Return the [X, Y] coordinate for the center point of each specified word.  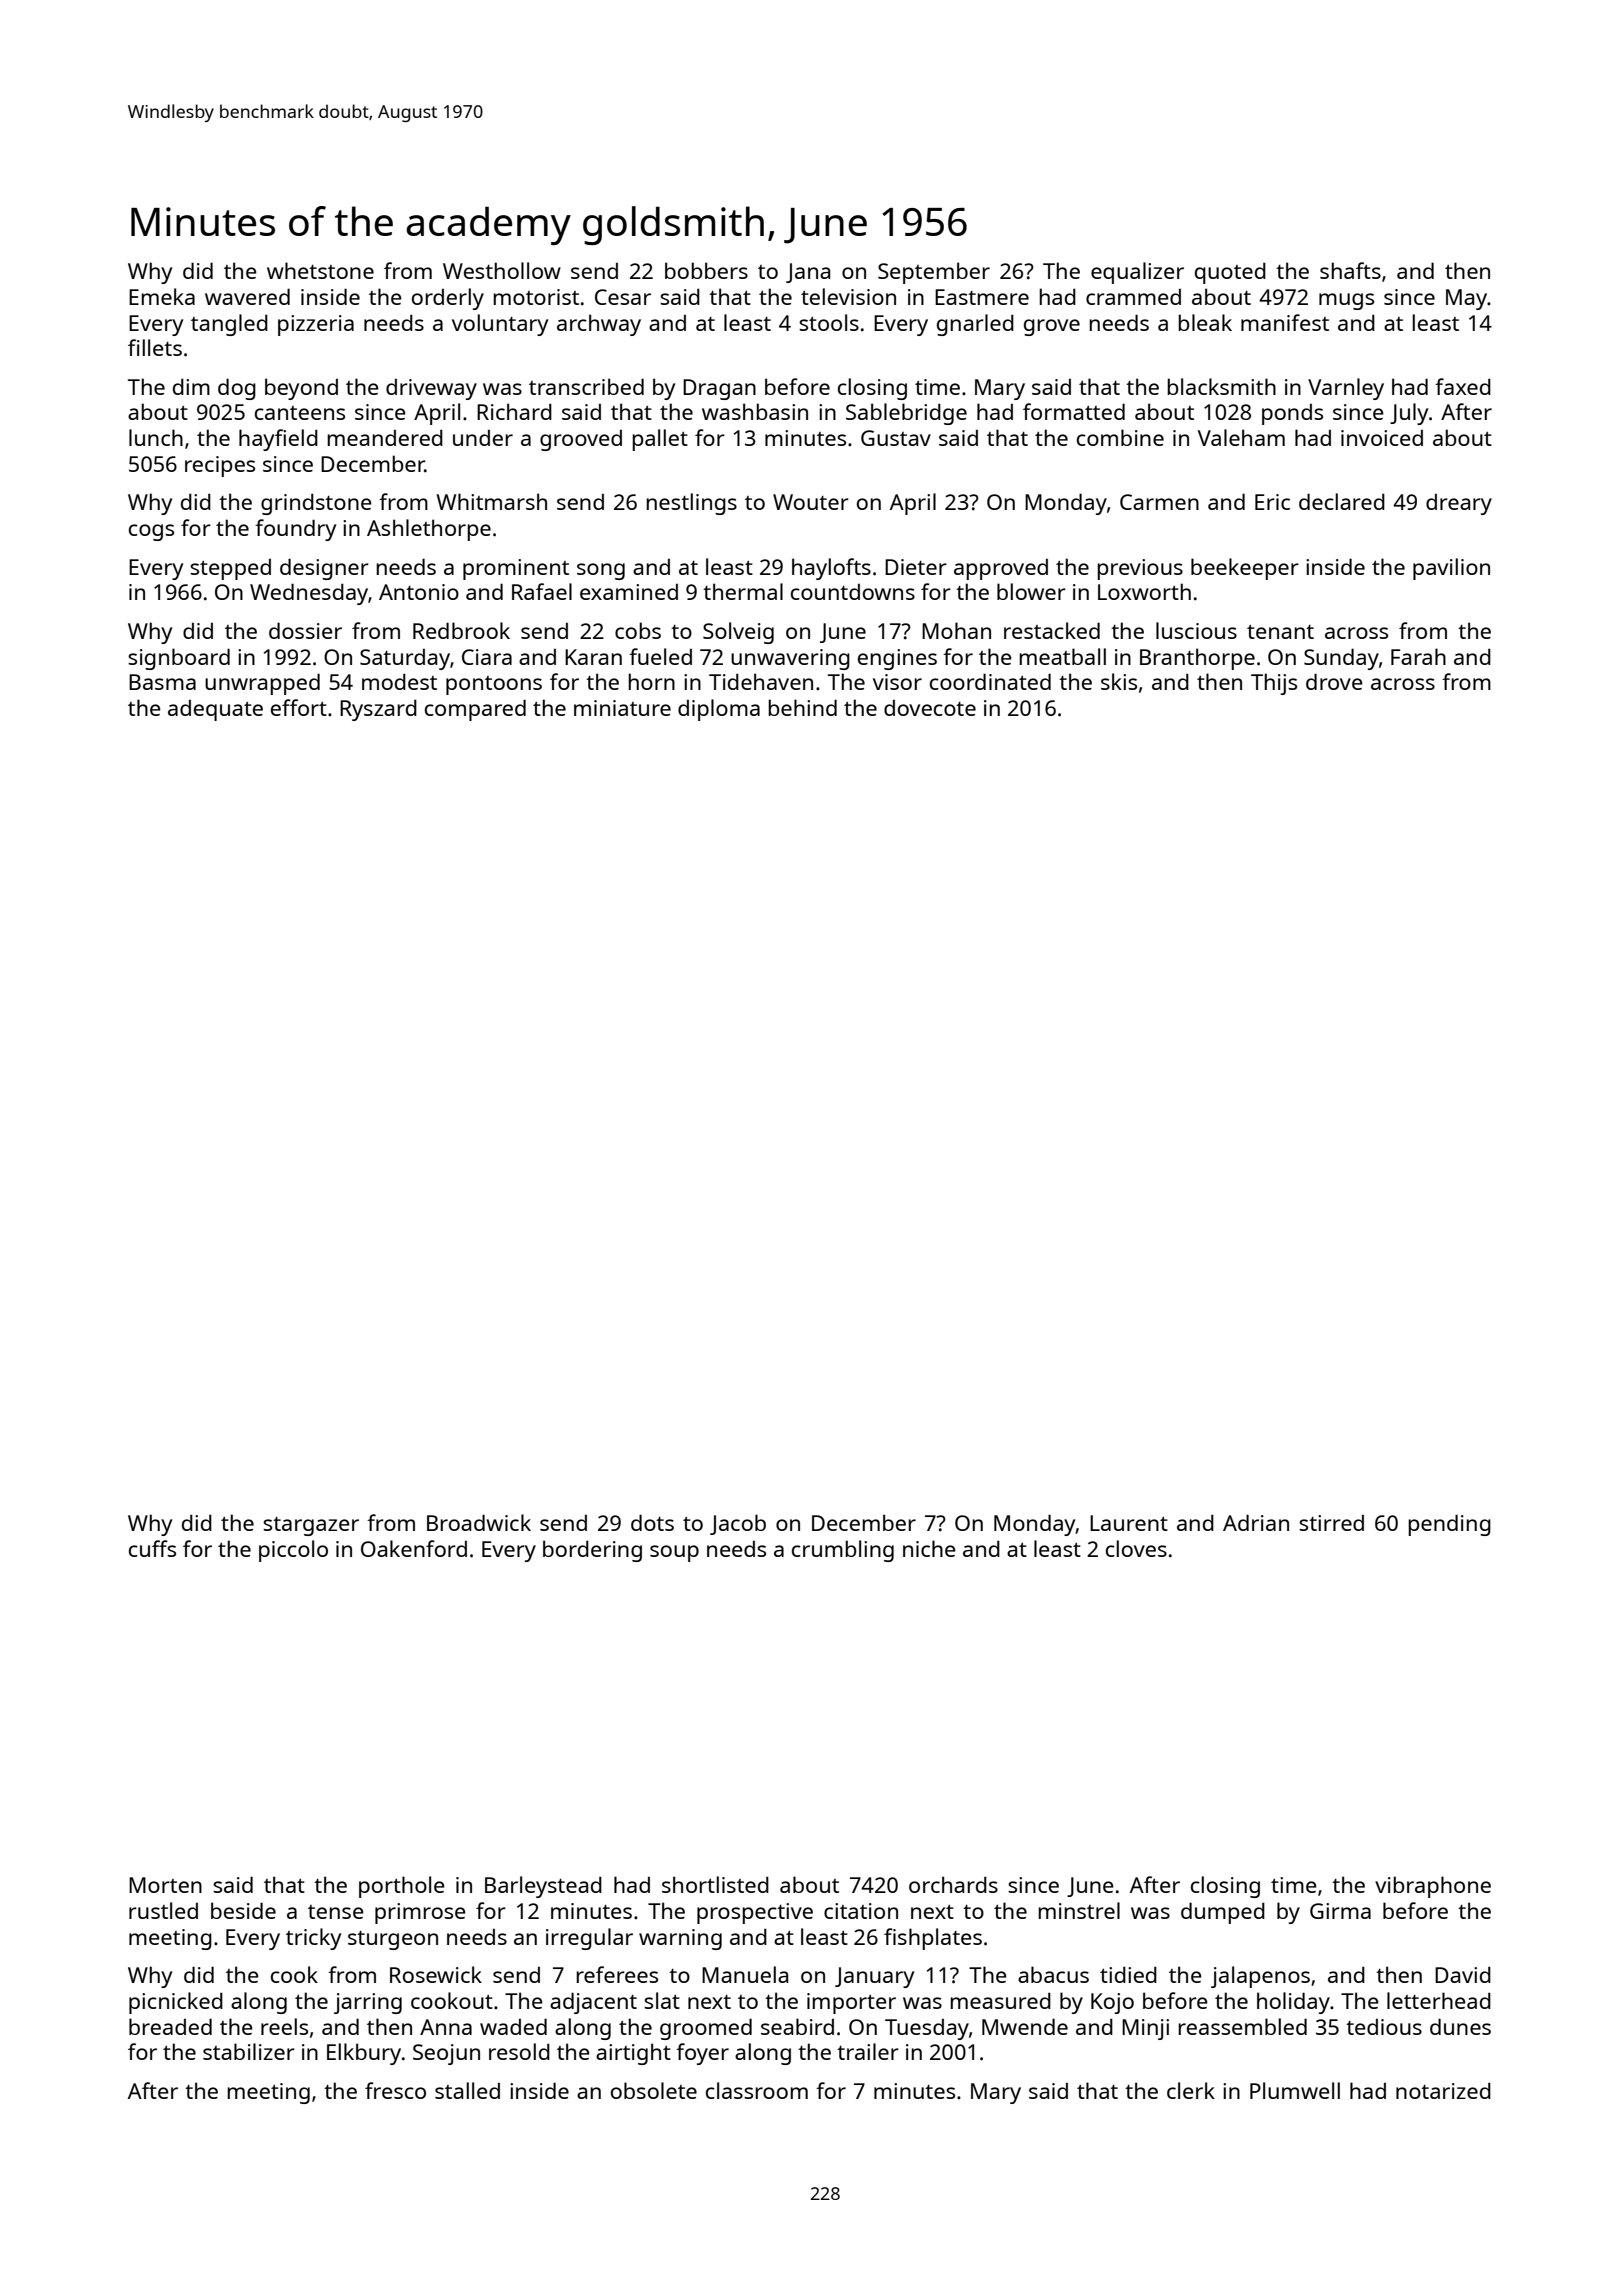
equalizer [1137, 273]
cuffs [152, 1548]
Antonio [419, 592]
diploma [719, 710]
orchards [953, 1884]
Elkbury [364, 2054]
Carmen [1159, 502]
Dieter [916, 567]
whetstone [320, 270]
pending [1449, 1525]
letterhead [1439, 2000]
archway [599, 325]
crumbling [843, 1551]
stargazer [311, 1526]
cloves [1136, 1548]
